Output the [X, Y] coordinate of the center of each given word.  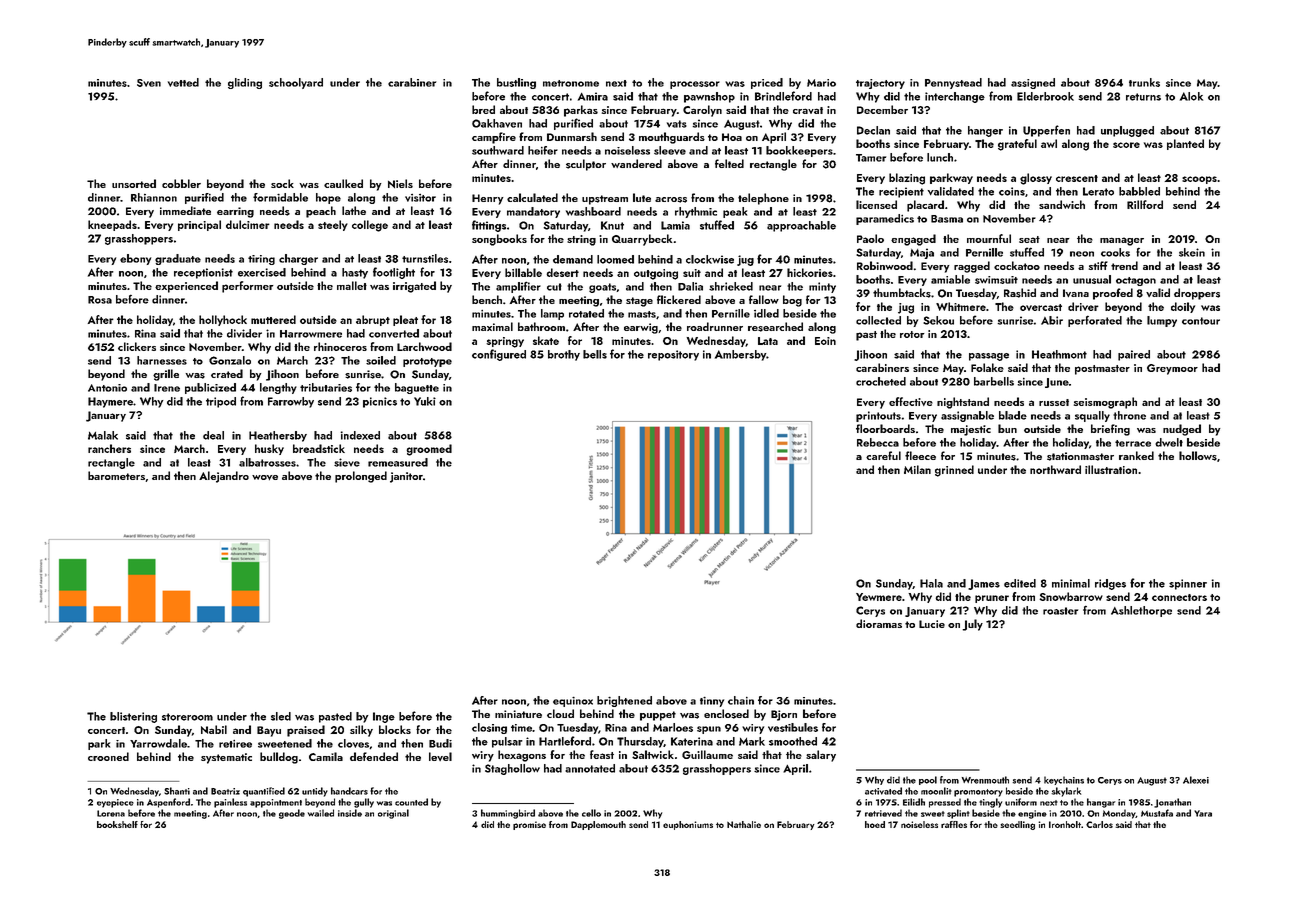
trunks [1144, 82]
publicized [210, 388]
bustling [516, 83]
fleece [920, 455]
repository [673, 355]
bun [1007, 428]
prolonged [361, 477]
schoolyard [296, 83]
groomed [429, 450]
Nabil [214, 729]
